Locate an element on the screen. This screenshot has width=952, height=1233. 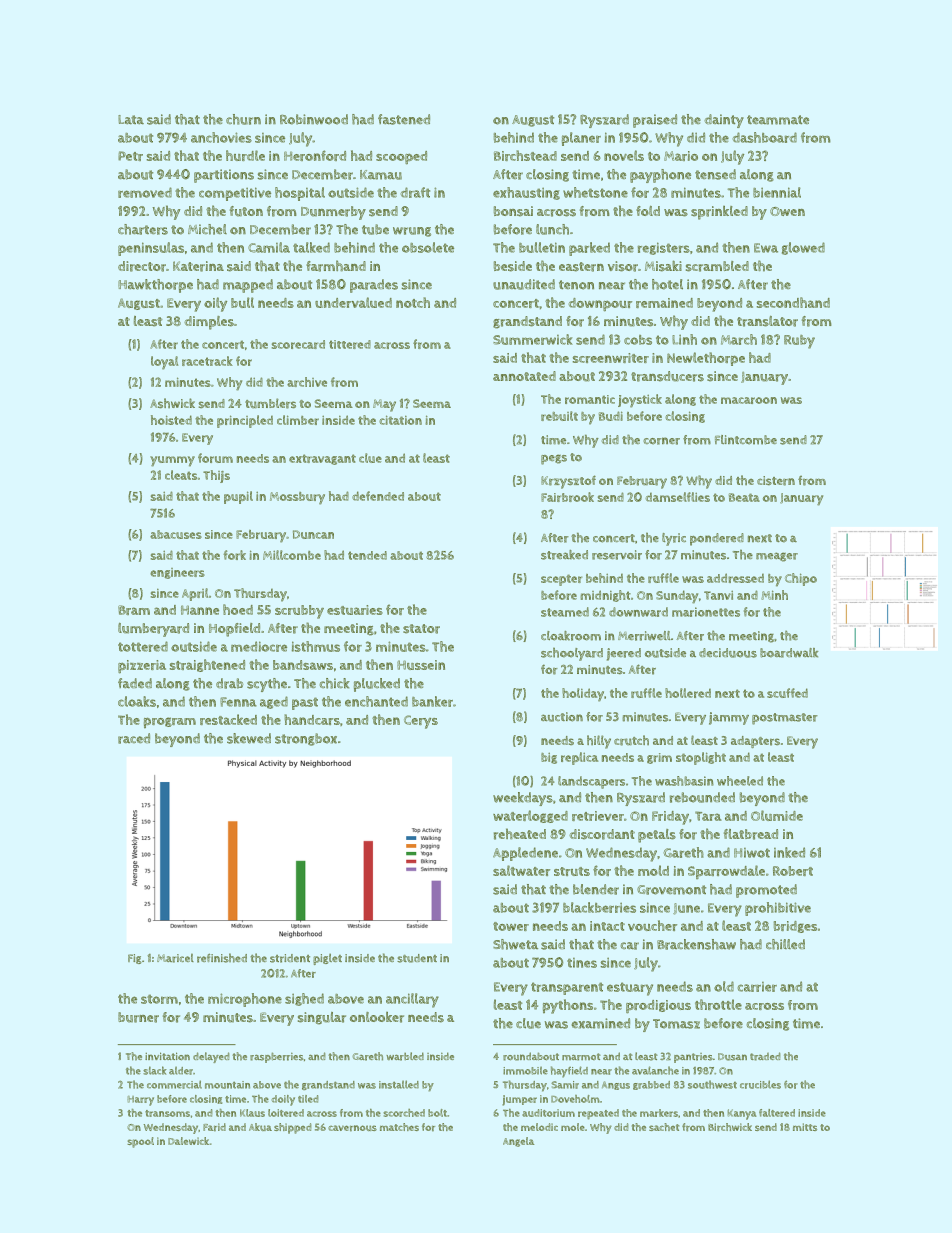
scrambled is located at coordinates (717, 266).
